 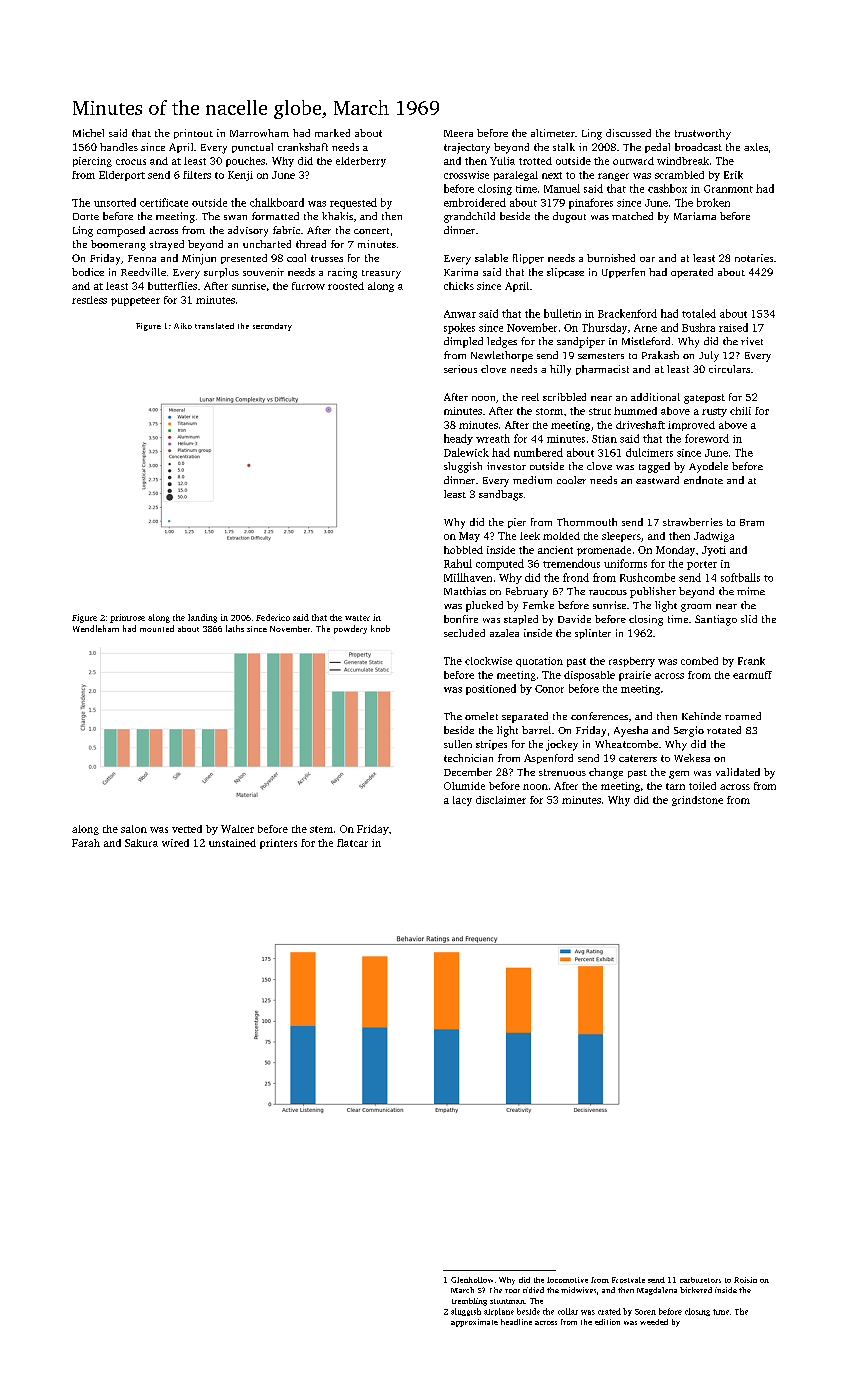 I want to click on mounted, so click(x=157, y=628).
